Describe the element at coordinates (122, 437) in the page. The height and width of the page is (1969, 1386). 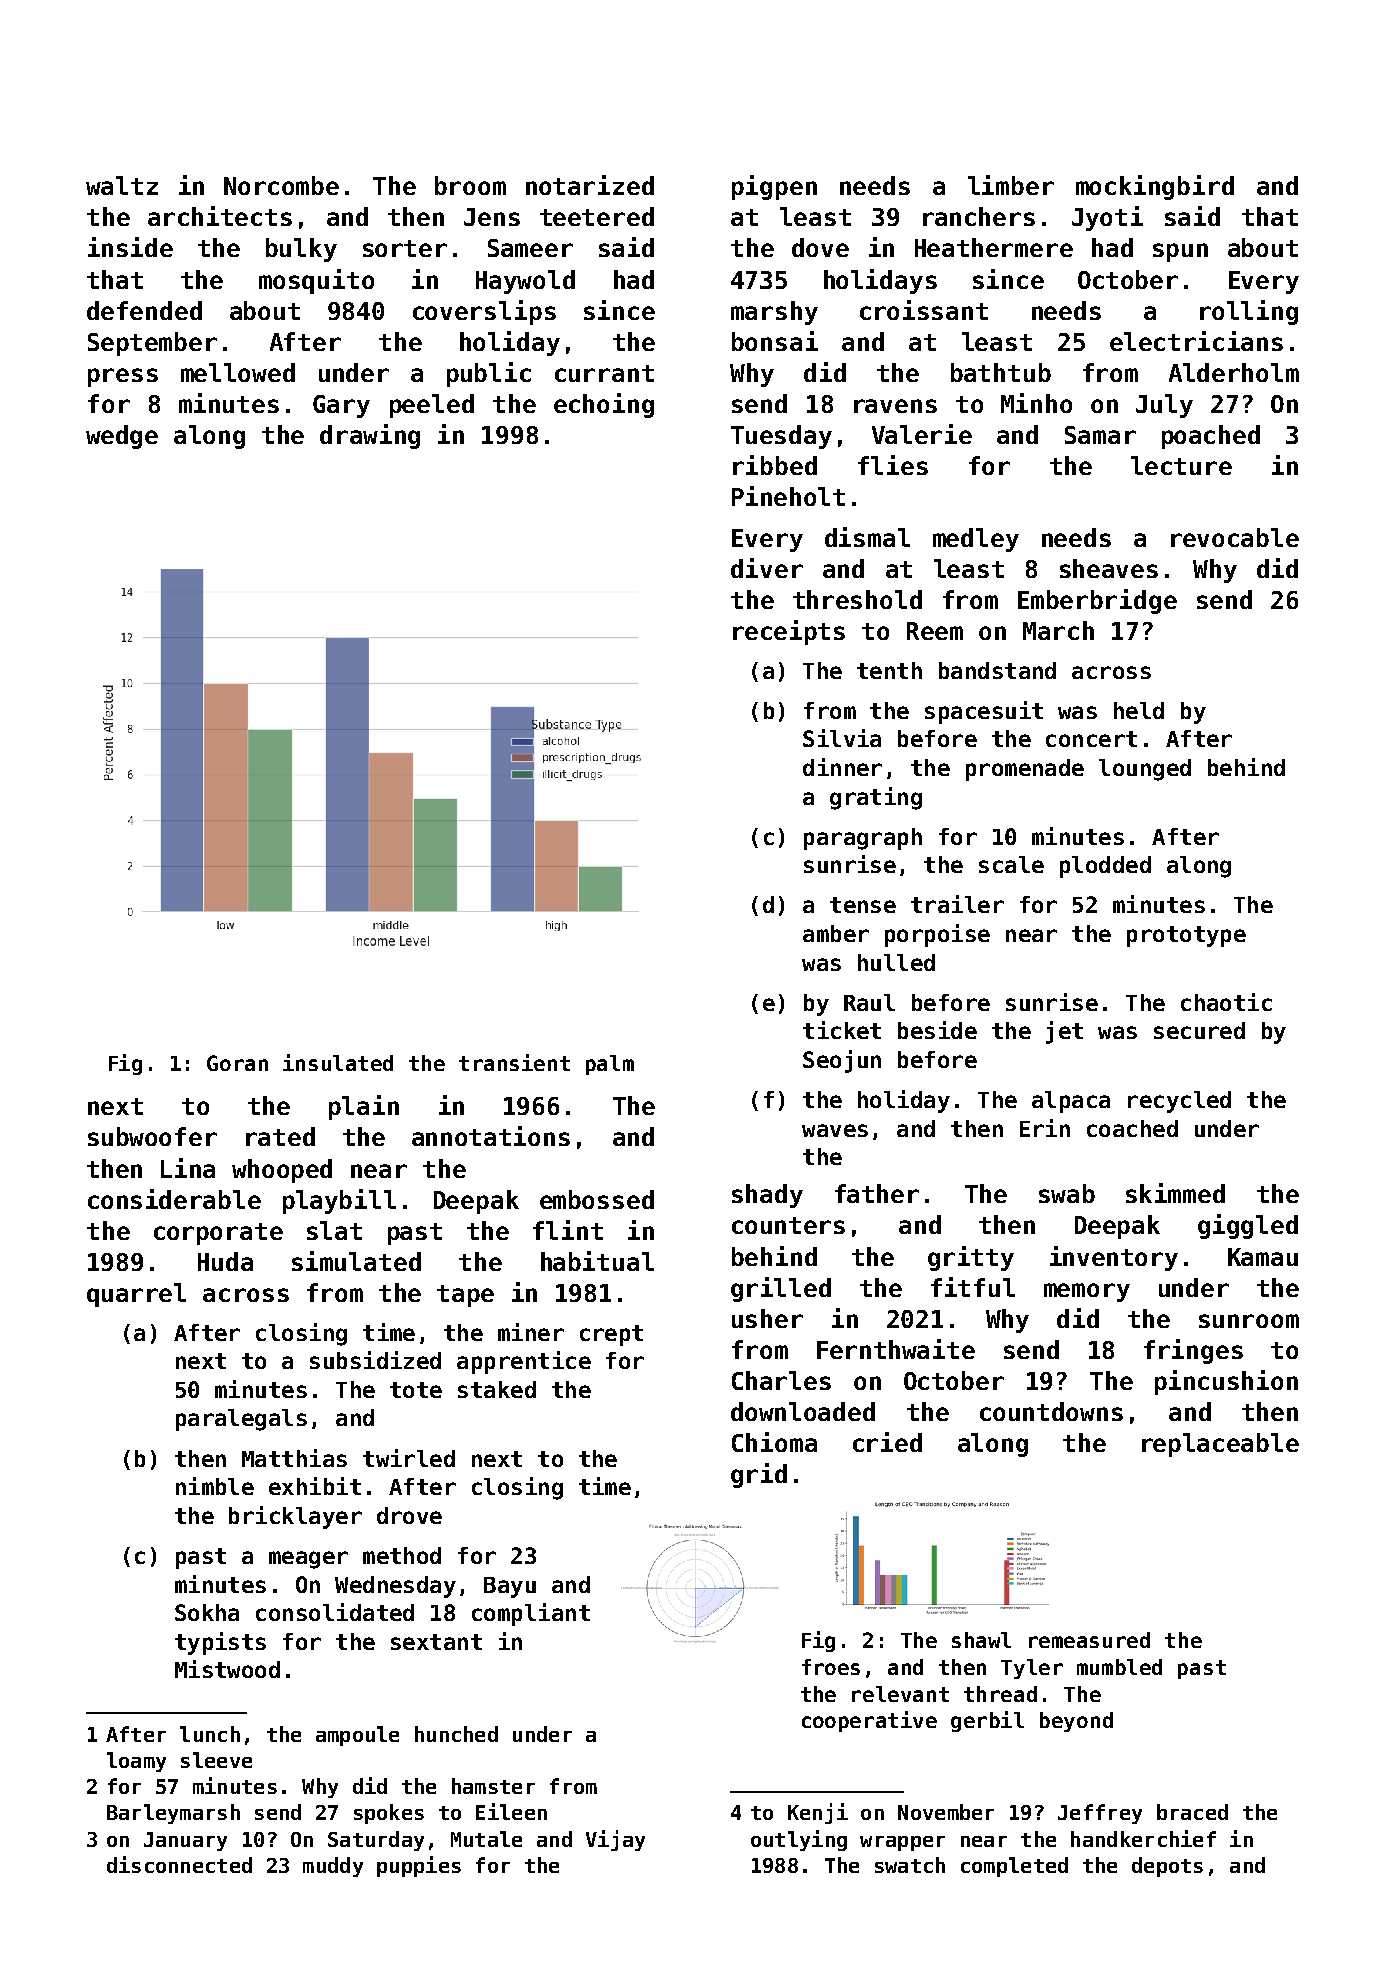
I see `wedge` at that location.
